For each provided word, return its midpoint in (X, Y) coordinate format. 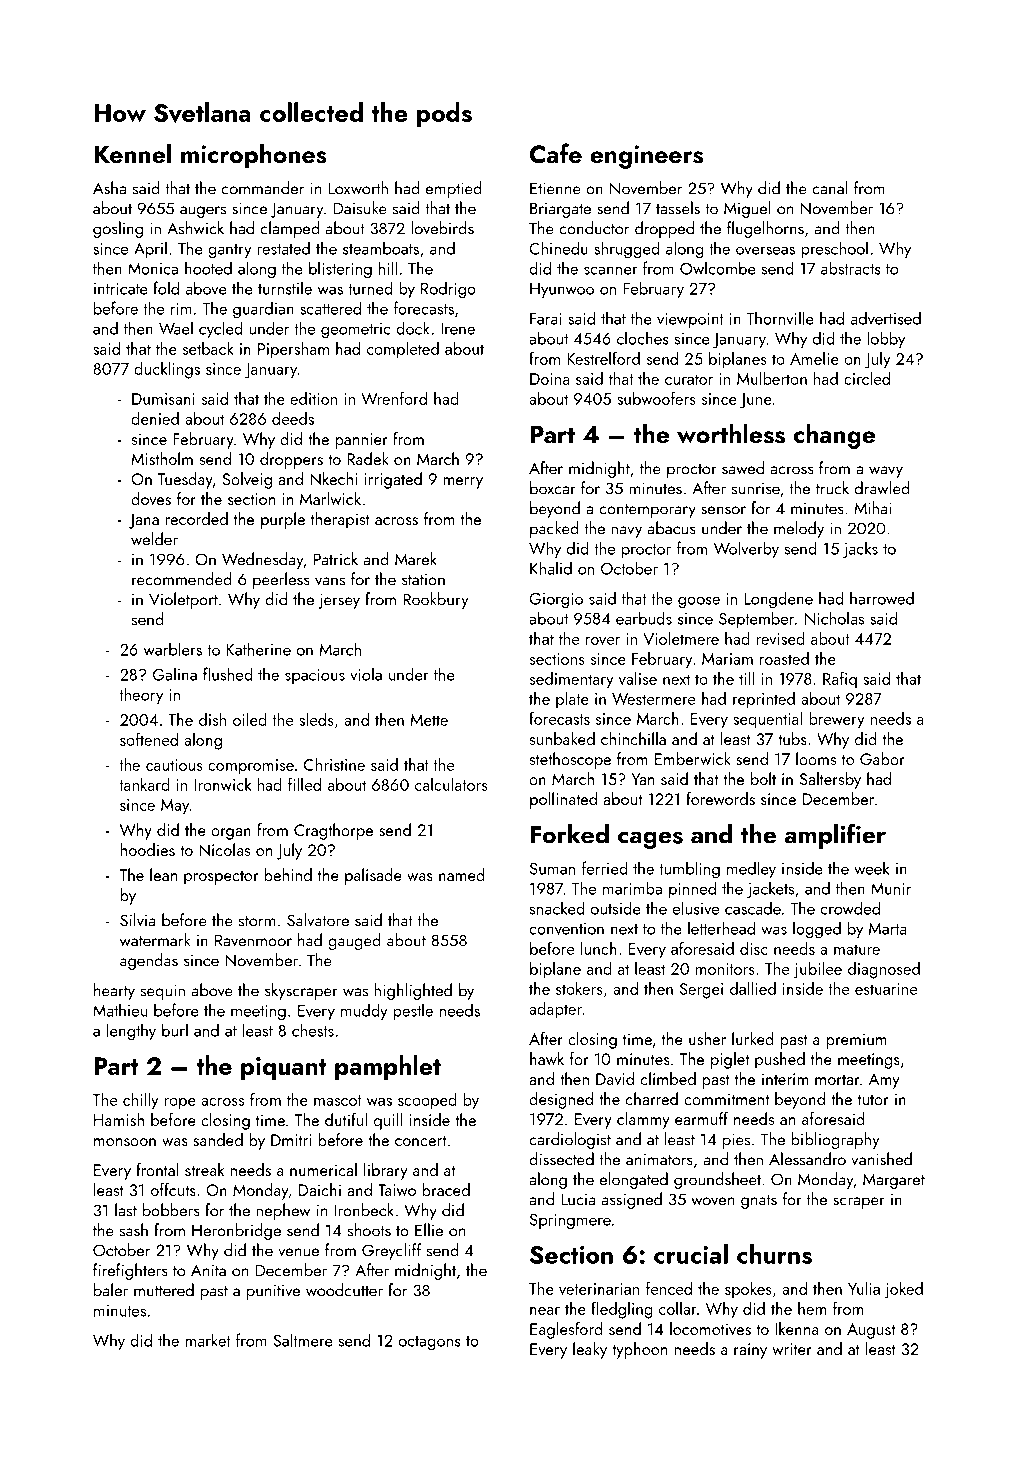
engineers (646, 157)
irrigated (393, 480)
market (208, 1340)
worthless (731, 433)
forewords (721, 798)
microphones (254, 156)
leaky (590, 1350)
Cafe (556, 153)
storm (257, 921)
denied (155, 418)
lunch (599, 948)
